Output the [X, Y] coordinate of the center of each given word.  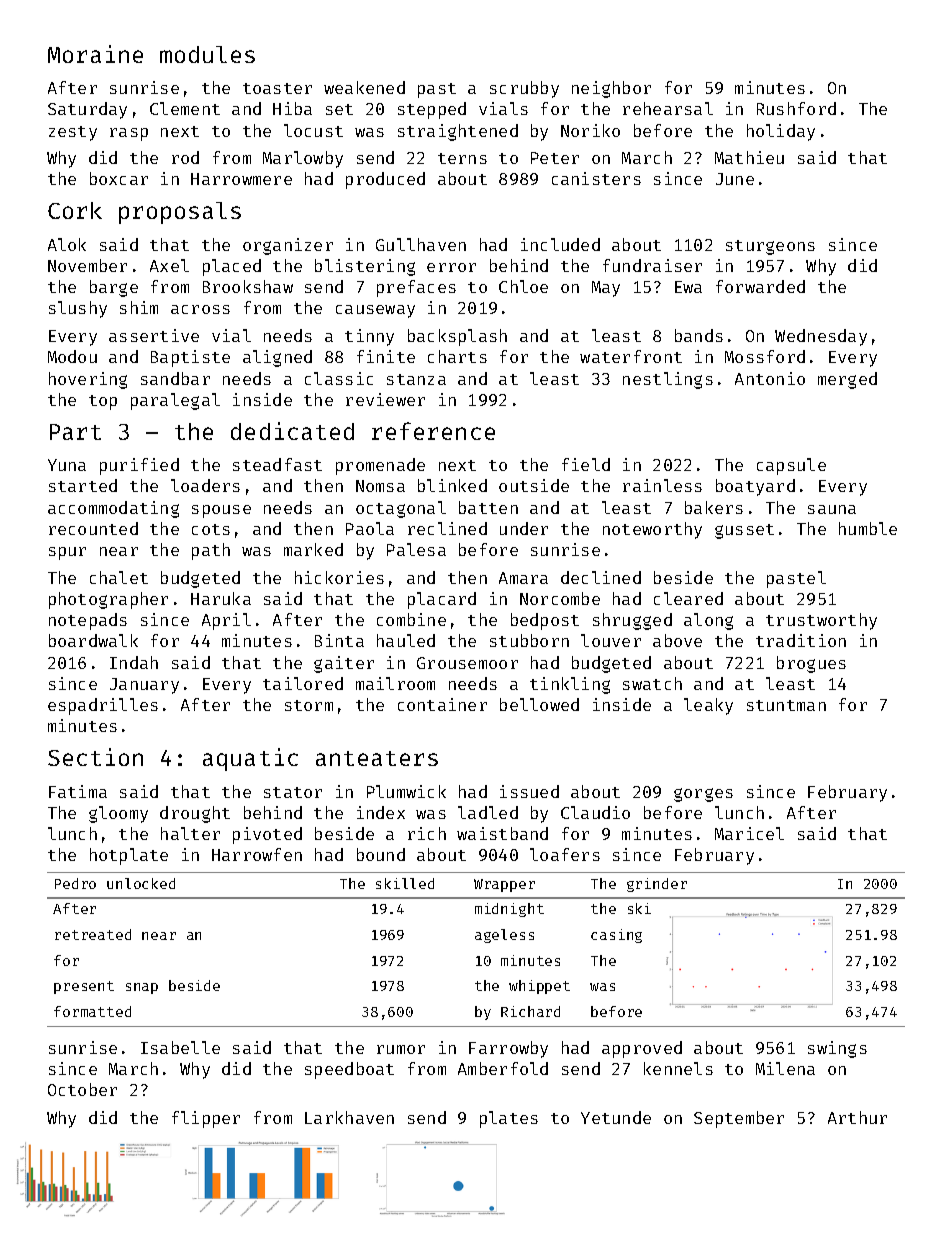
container [442, 704]
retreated [93, 934]
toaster [277, 88]
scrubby [524, 89]
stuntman [786, 705]
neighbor [611, 89]
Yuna [67, 465]
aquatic [250, 759]
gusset [744, 531]
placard [442, 600]
